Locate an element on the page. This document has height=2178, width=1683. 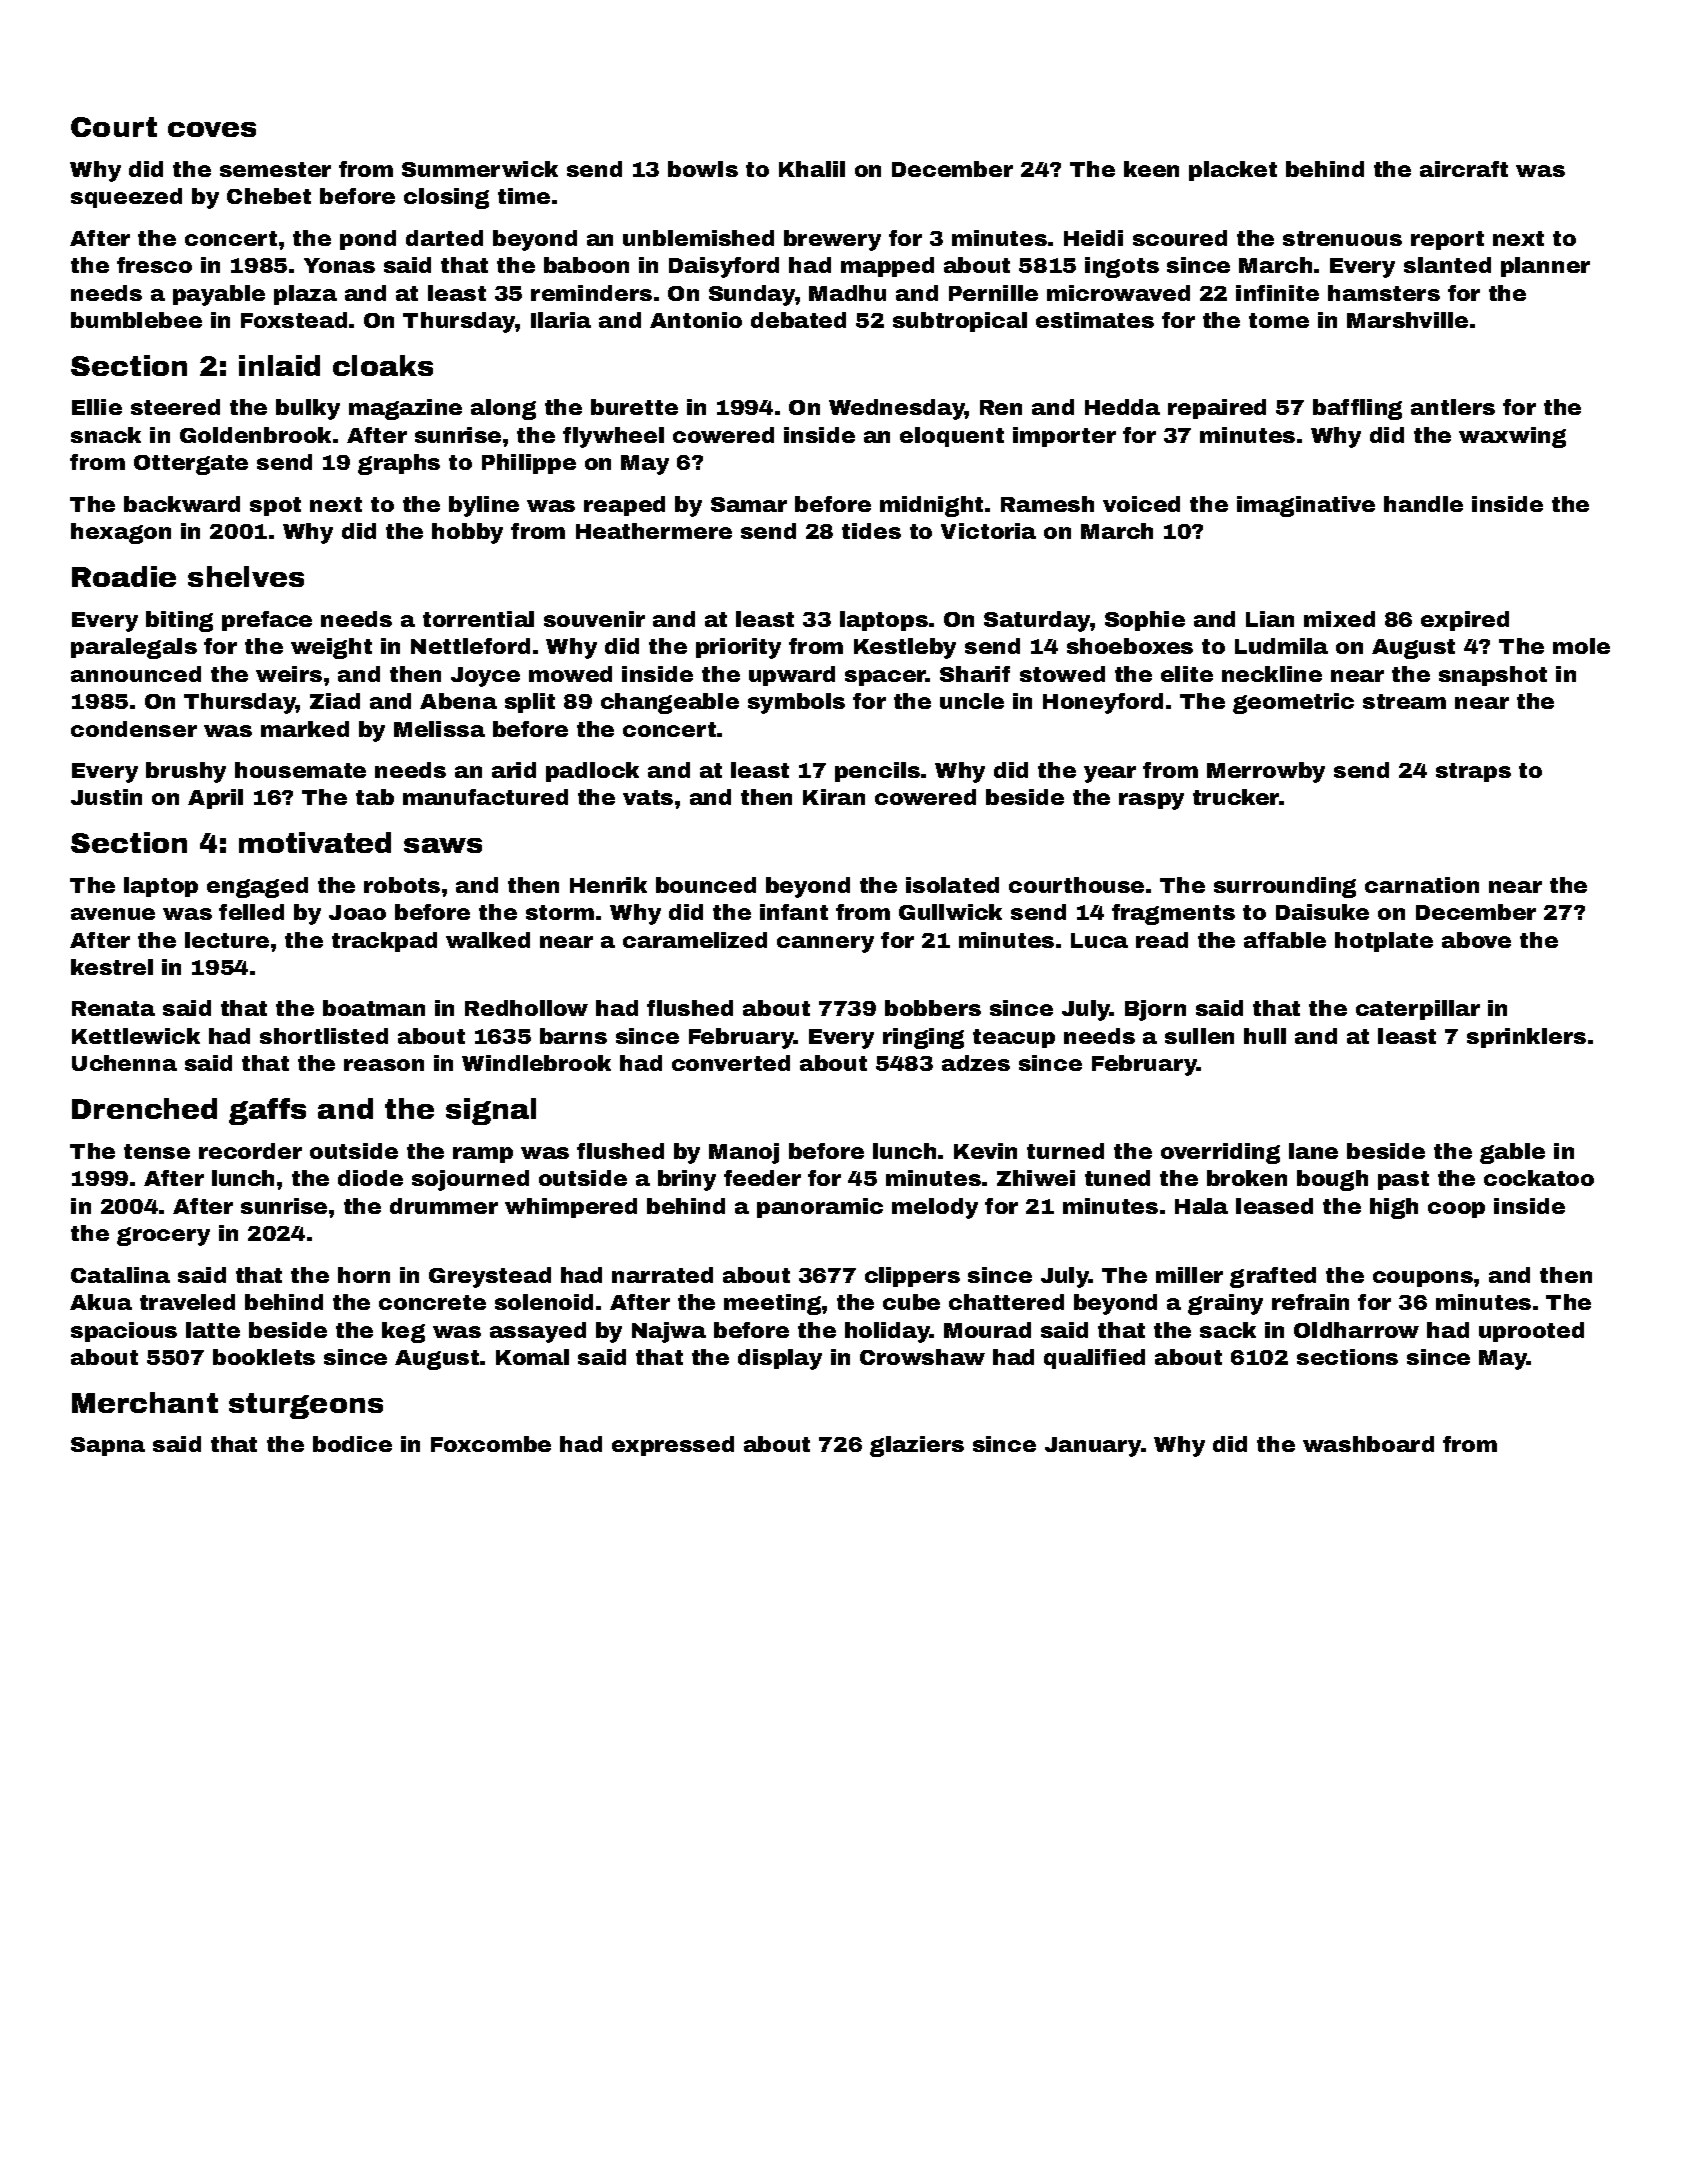
priority is located at coordinates (738, 648).
